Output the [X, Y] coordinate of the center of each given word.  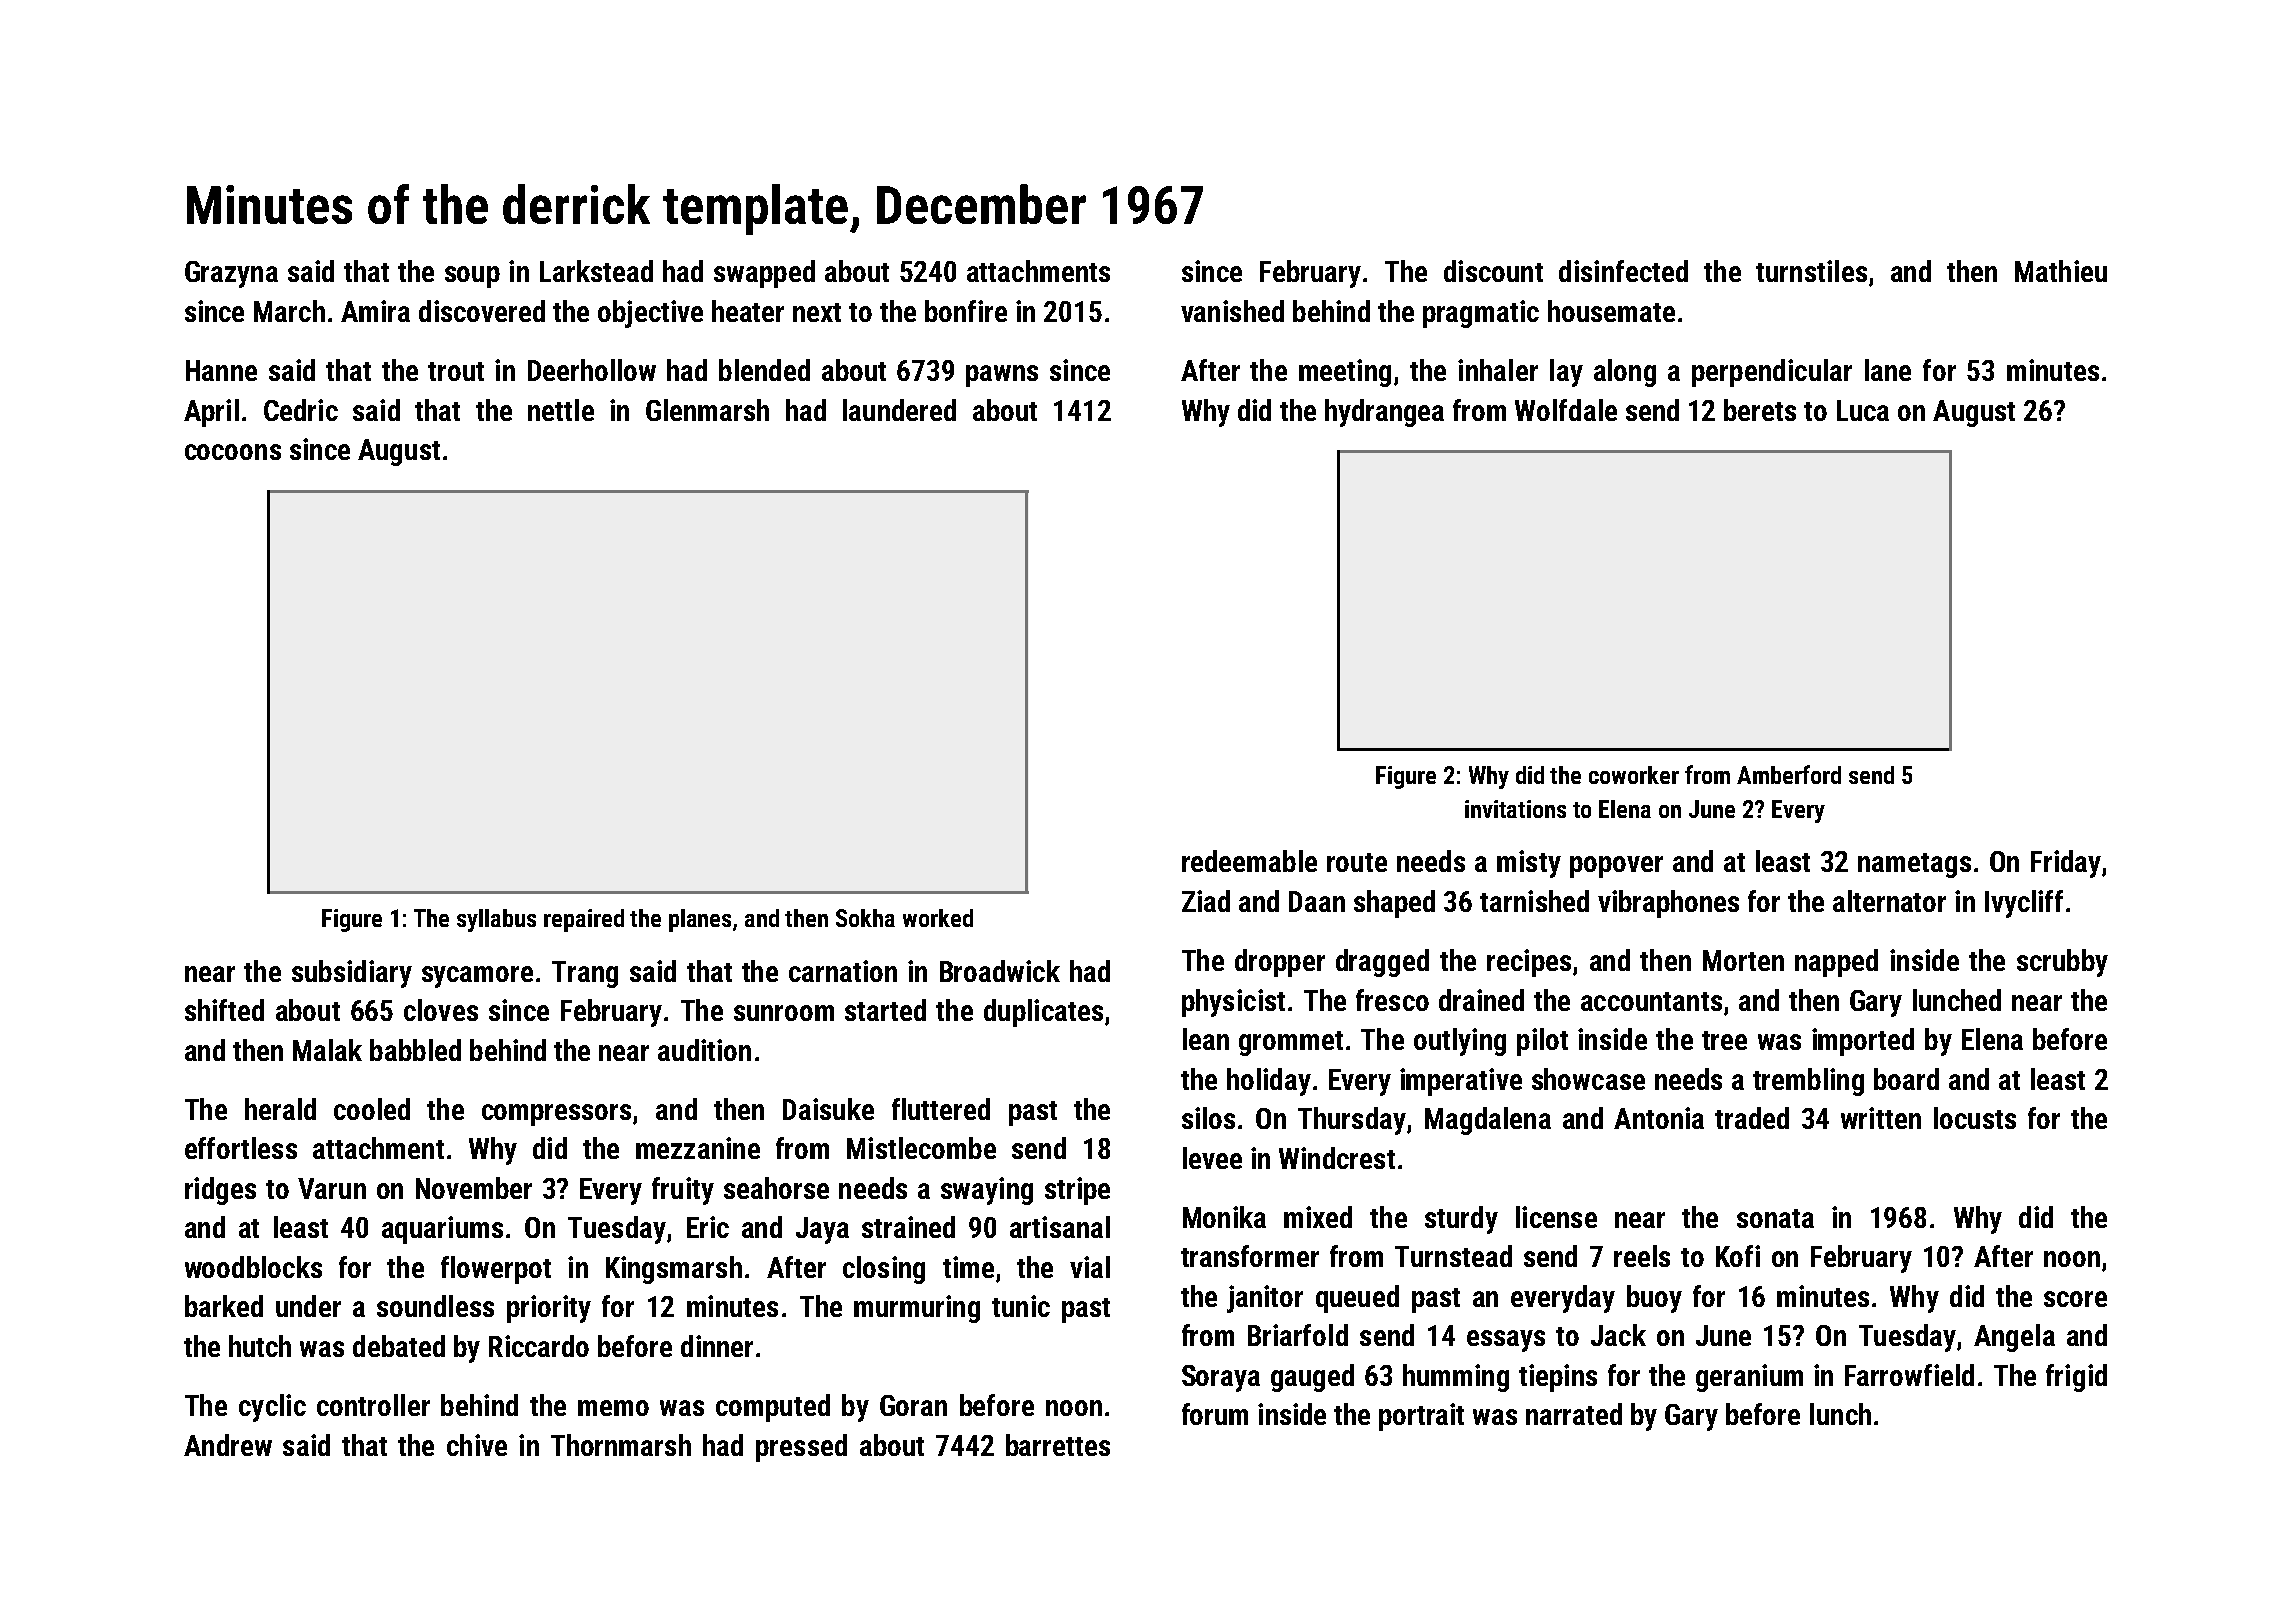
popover [1616, 867]
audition [704, 1050]
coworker [1634, 775]
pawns [1002, 376]
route [1357, 862]
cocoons [233, 452]
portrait [1421, 1417]
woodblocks [253, 1267]
